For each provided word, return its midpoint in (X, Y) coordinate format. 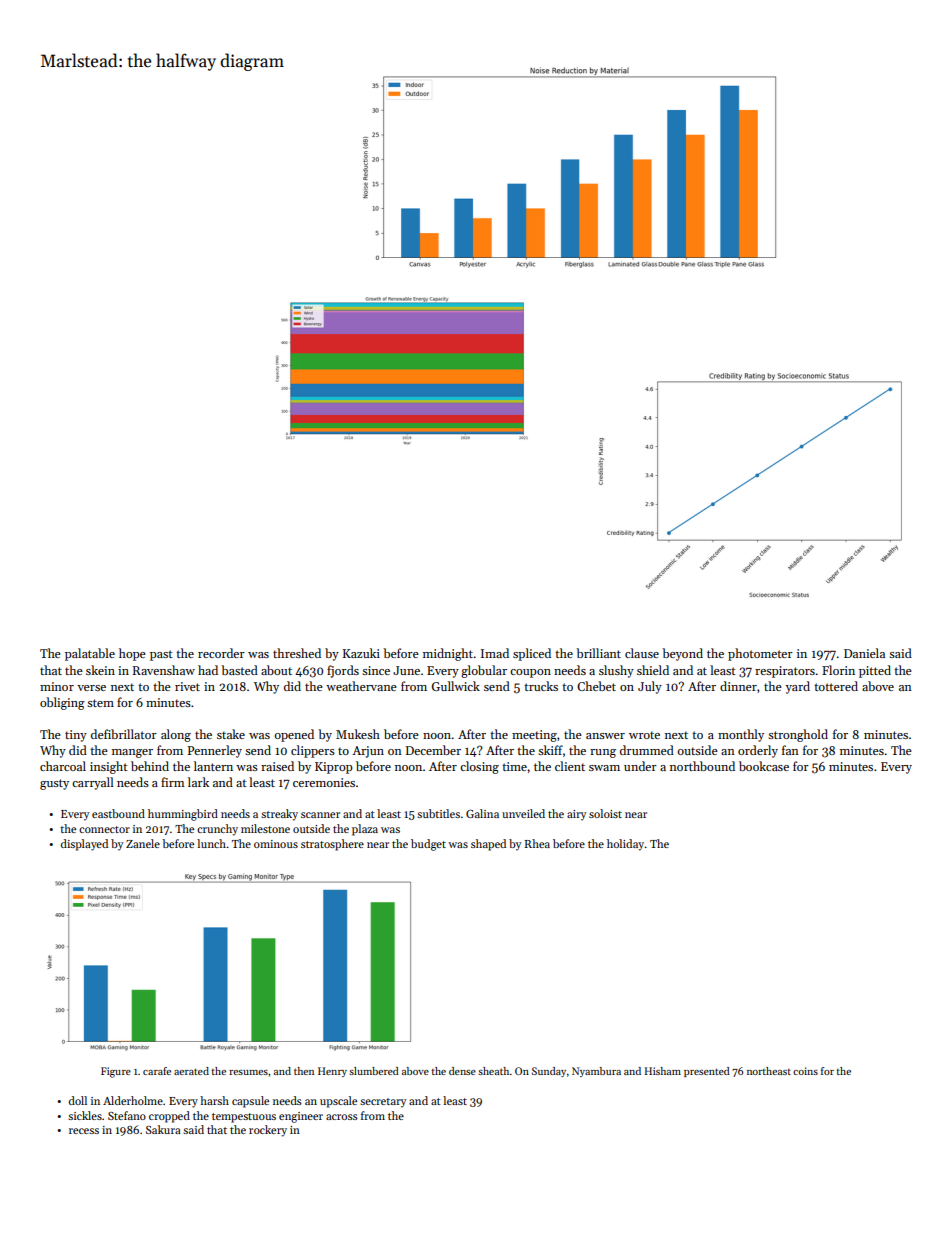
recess (84, 1131)
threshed (297, 653)
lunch (211, 843)
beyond (682, 654)
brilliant (598, 653)
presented (707, 1072)
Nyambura (596, 1072)
